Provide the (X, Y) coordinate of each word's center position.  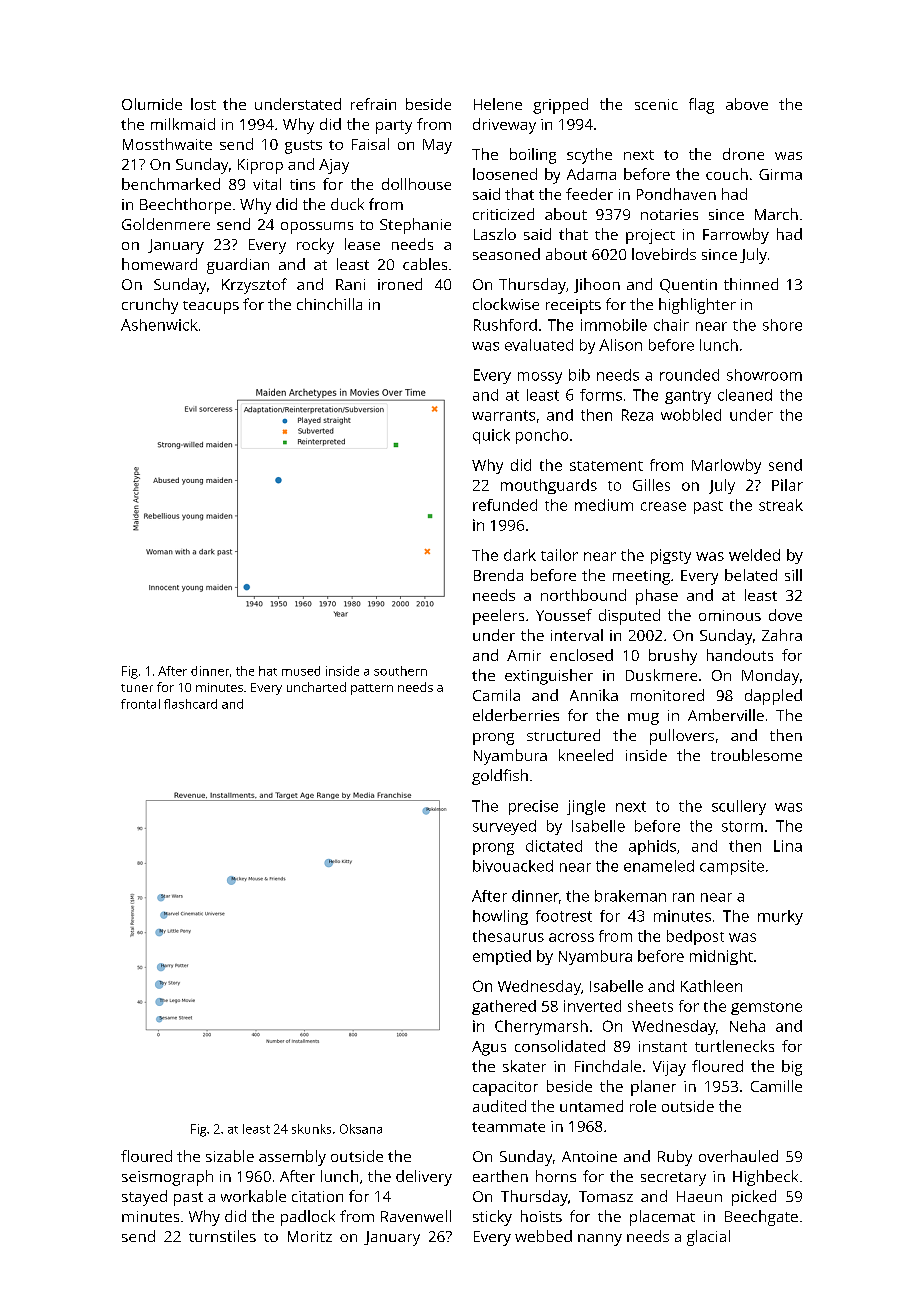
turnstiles (222, 1236)
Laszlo (495, 234)
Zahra (782, 635)
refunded (505, 505)
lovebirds (664, 254)
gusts (303, 147)
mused (301, 671)
